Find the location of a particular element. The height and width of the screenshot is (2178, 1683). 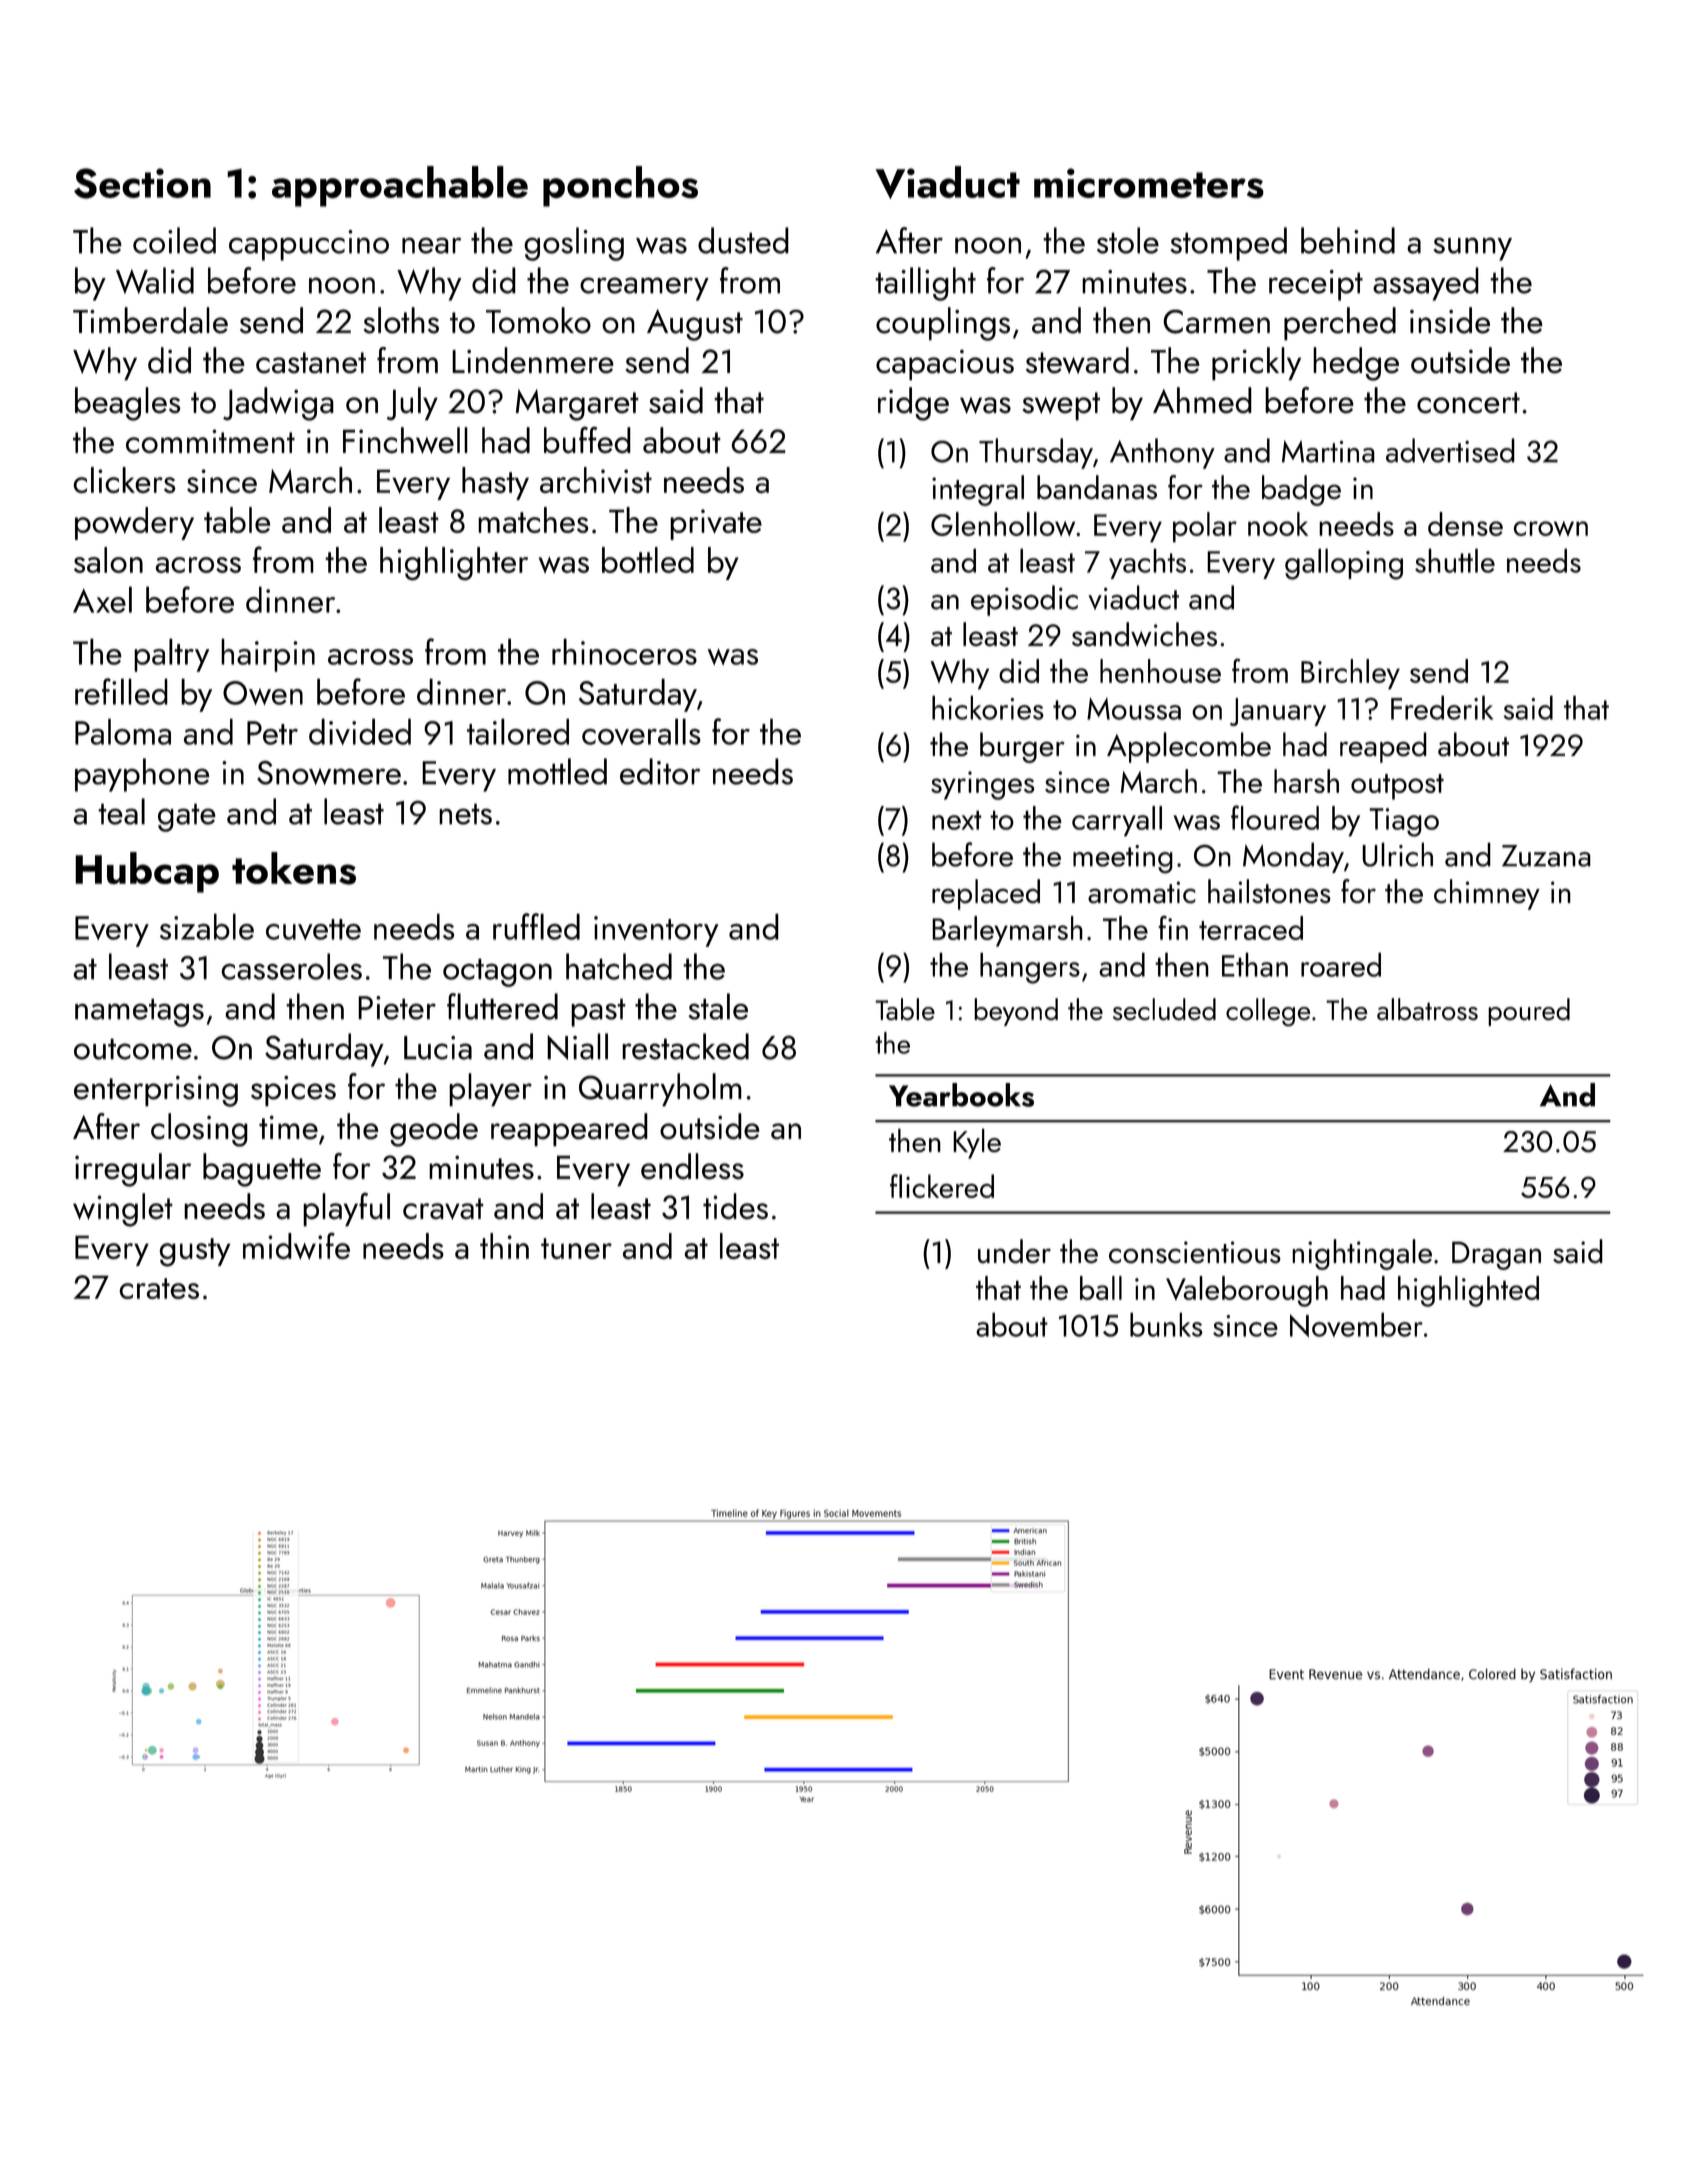

highlighted is located at coordinates (1468, 1291).
